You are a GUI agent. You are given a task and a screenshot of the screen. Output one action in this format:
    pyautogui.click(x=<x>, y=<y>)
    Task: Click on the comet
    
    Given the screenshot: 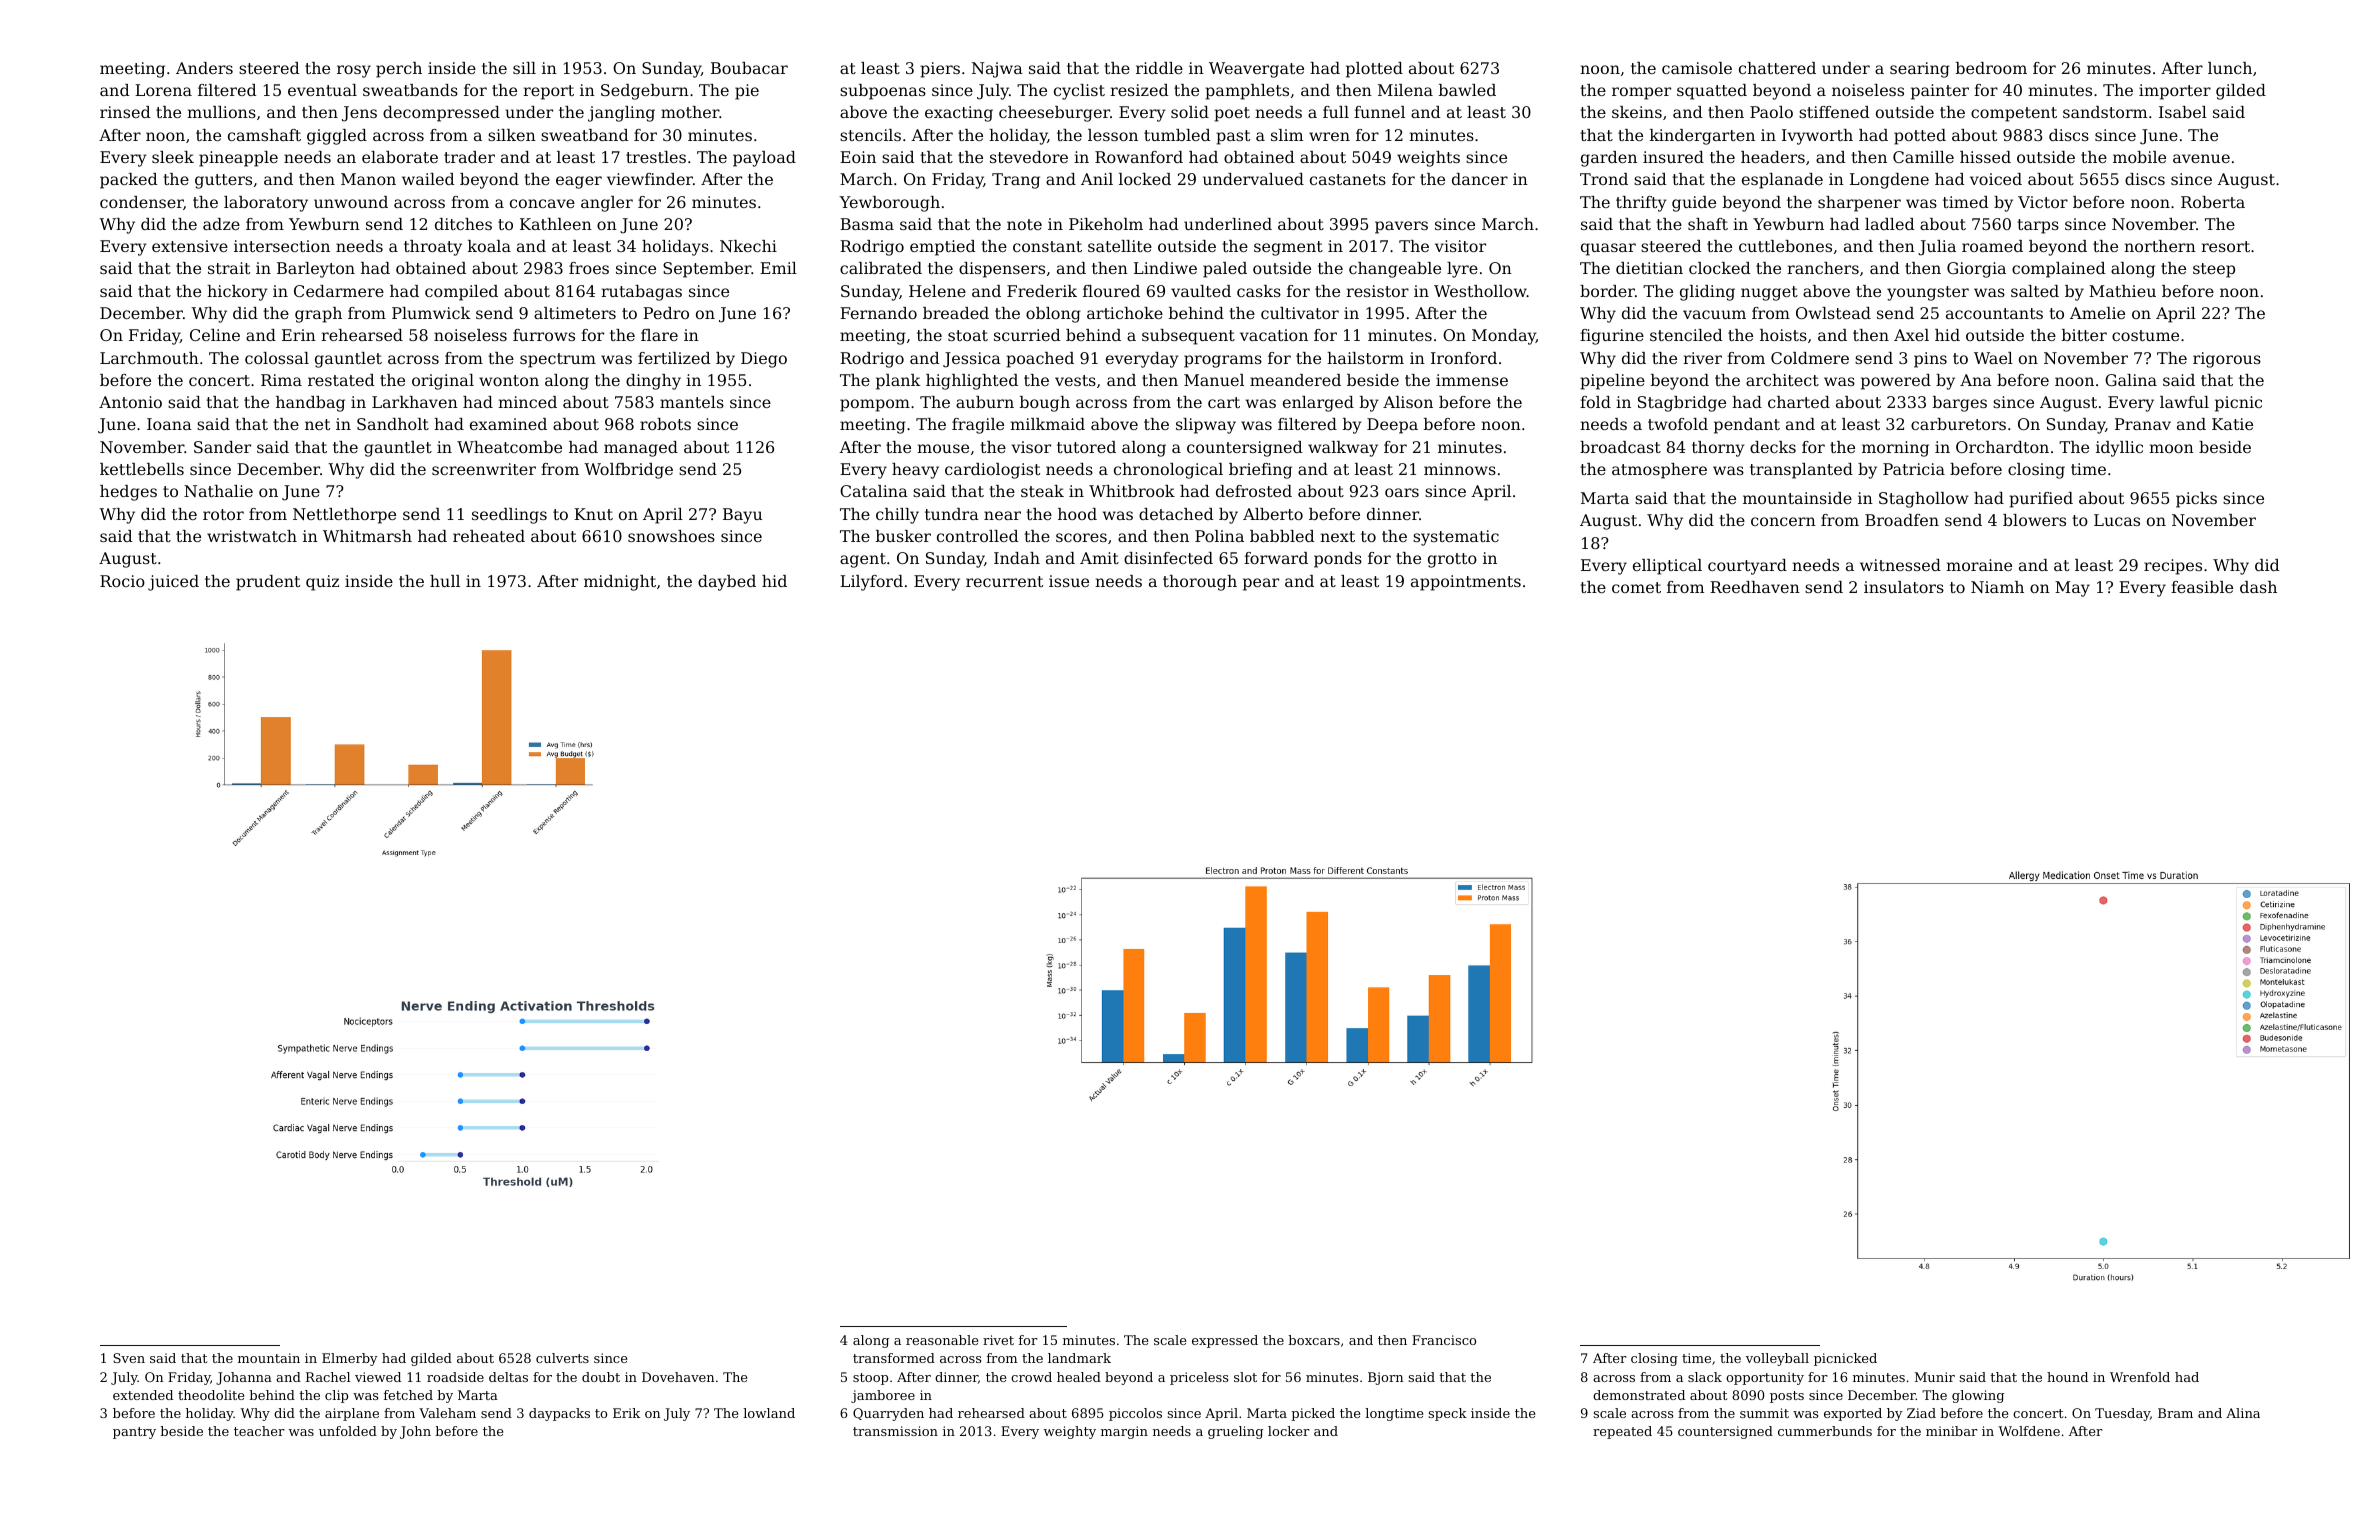 What is the action you would take?
    pyautogui.click(x=1636, y=587)
